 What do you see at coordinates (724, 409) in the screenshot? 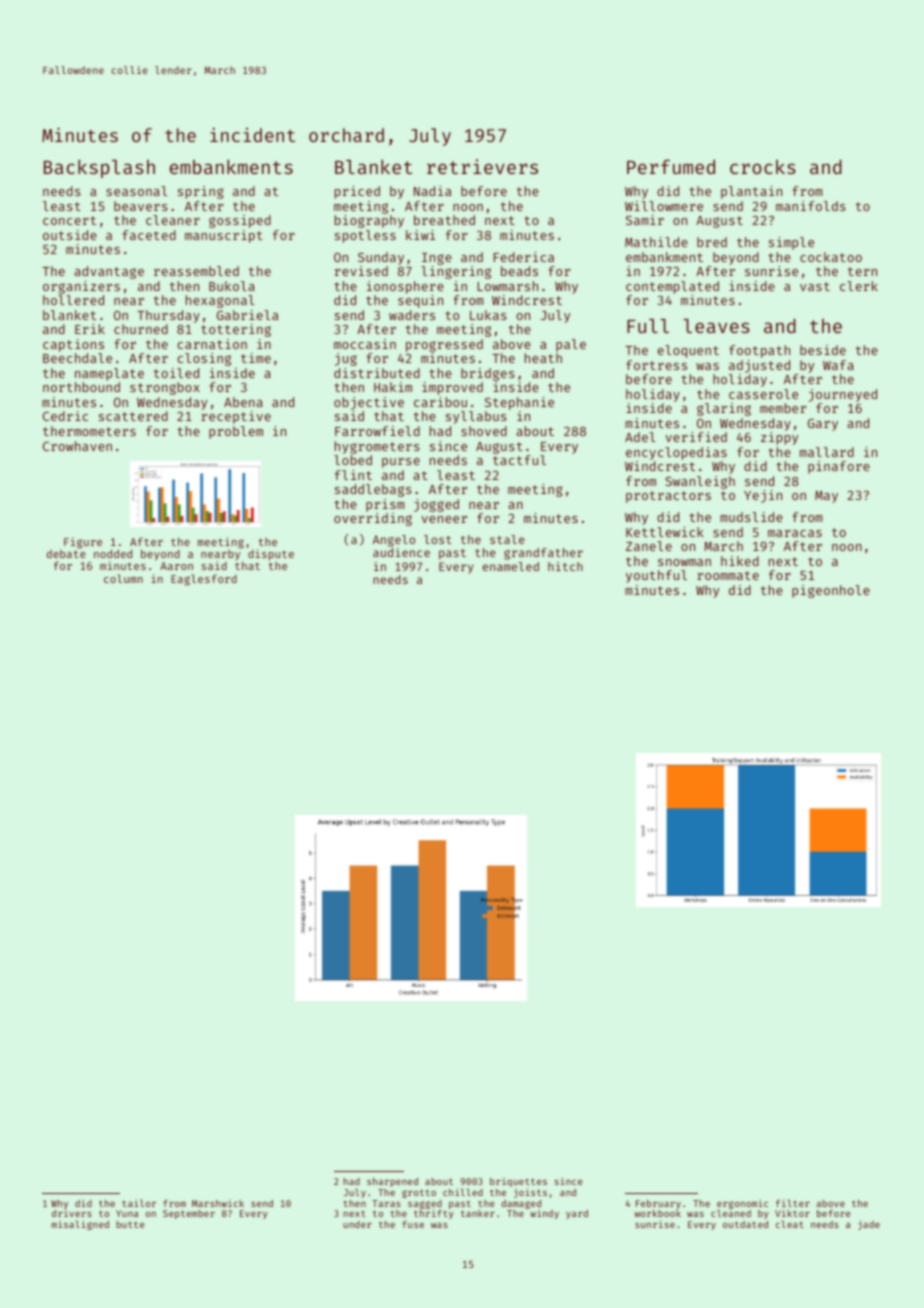
I see `glaring` at bounding box center [724, 409].
